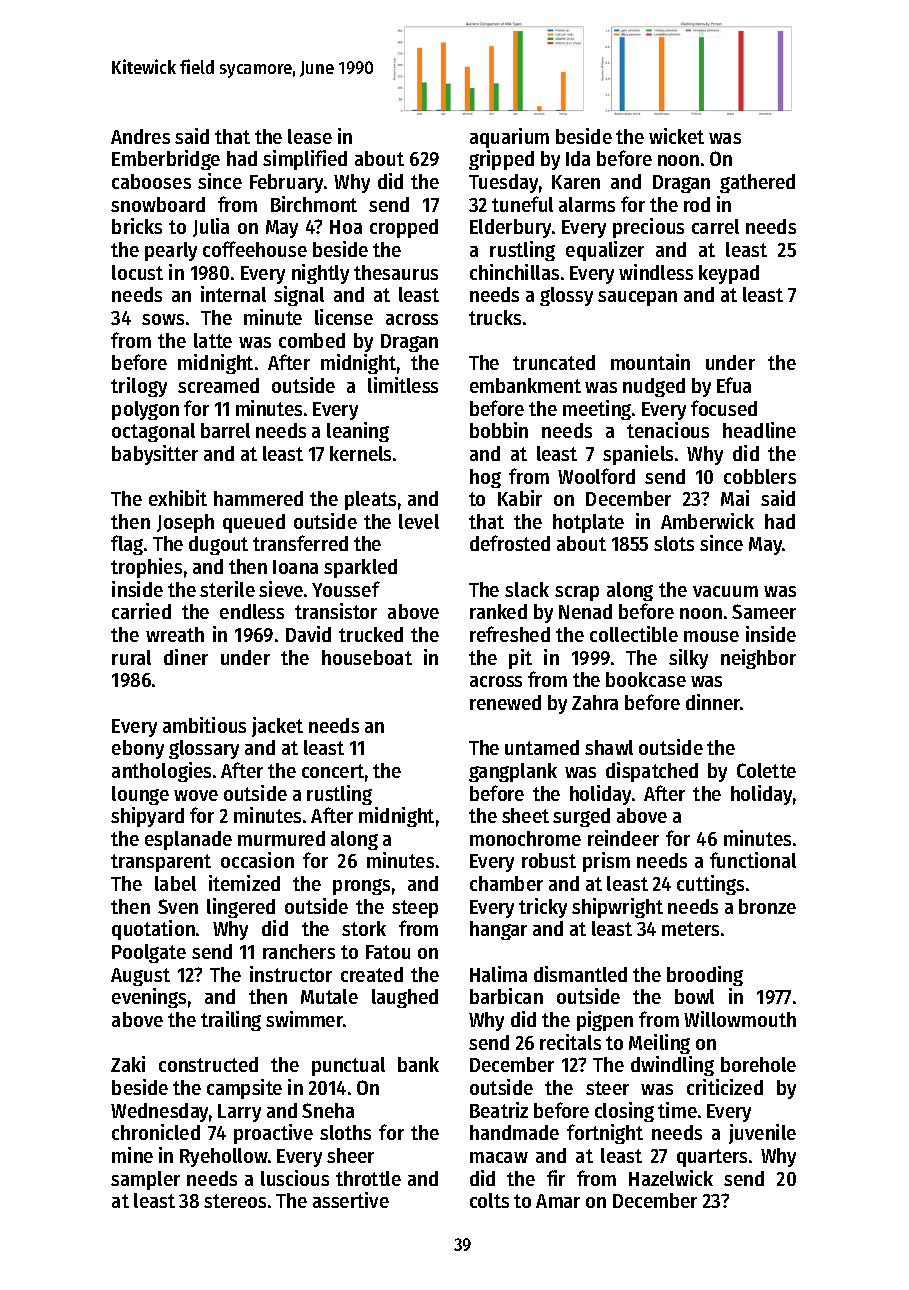 The image size is (909, 1290). I want to click on stereos, so click(235, 1201).
